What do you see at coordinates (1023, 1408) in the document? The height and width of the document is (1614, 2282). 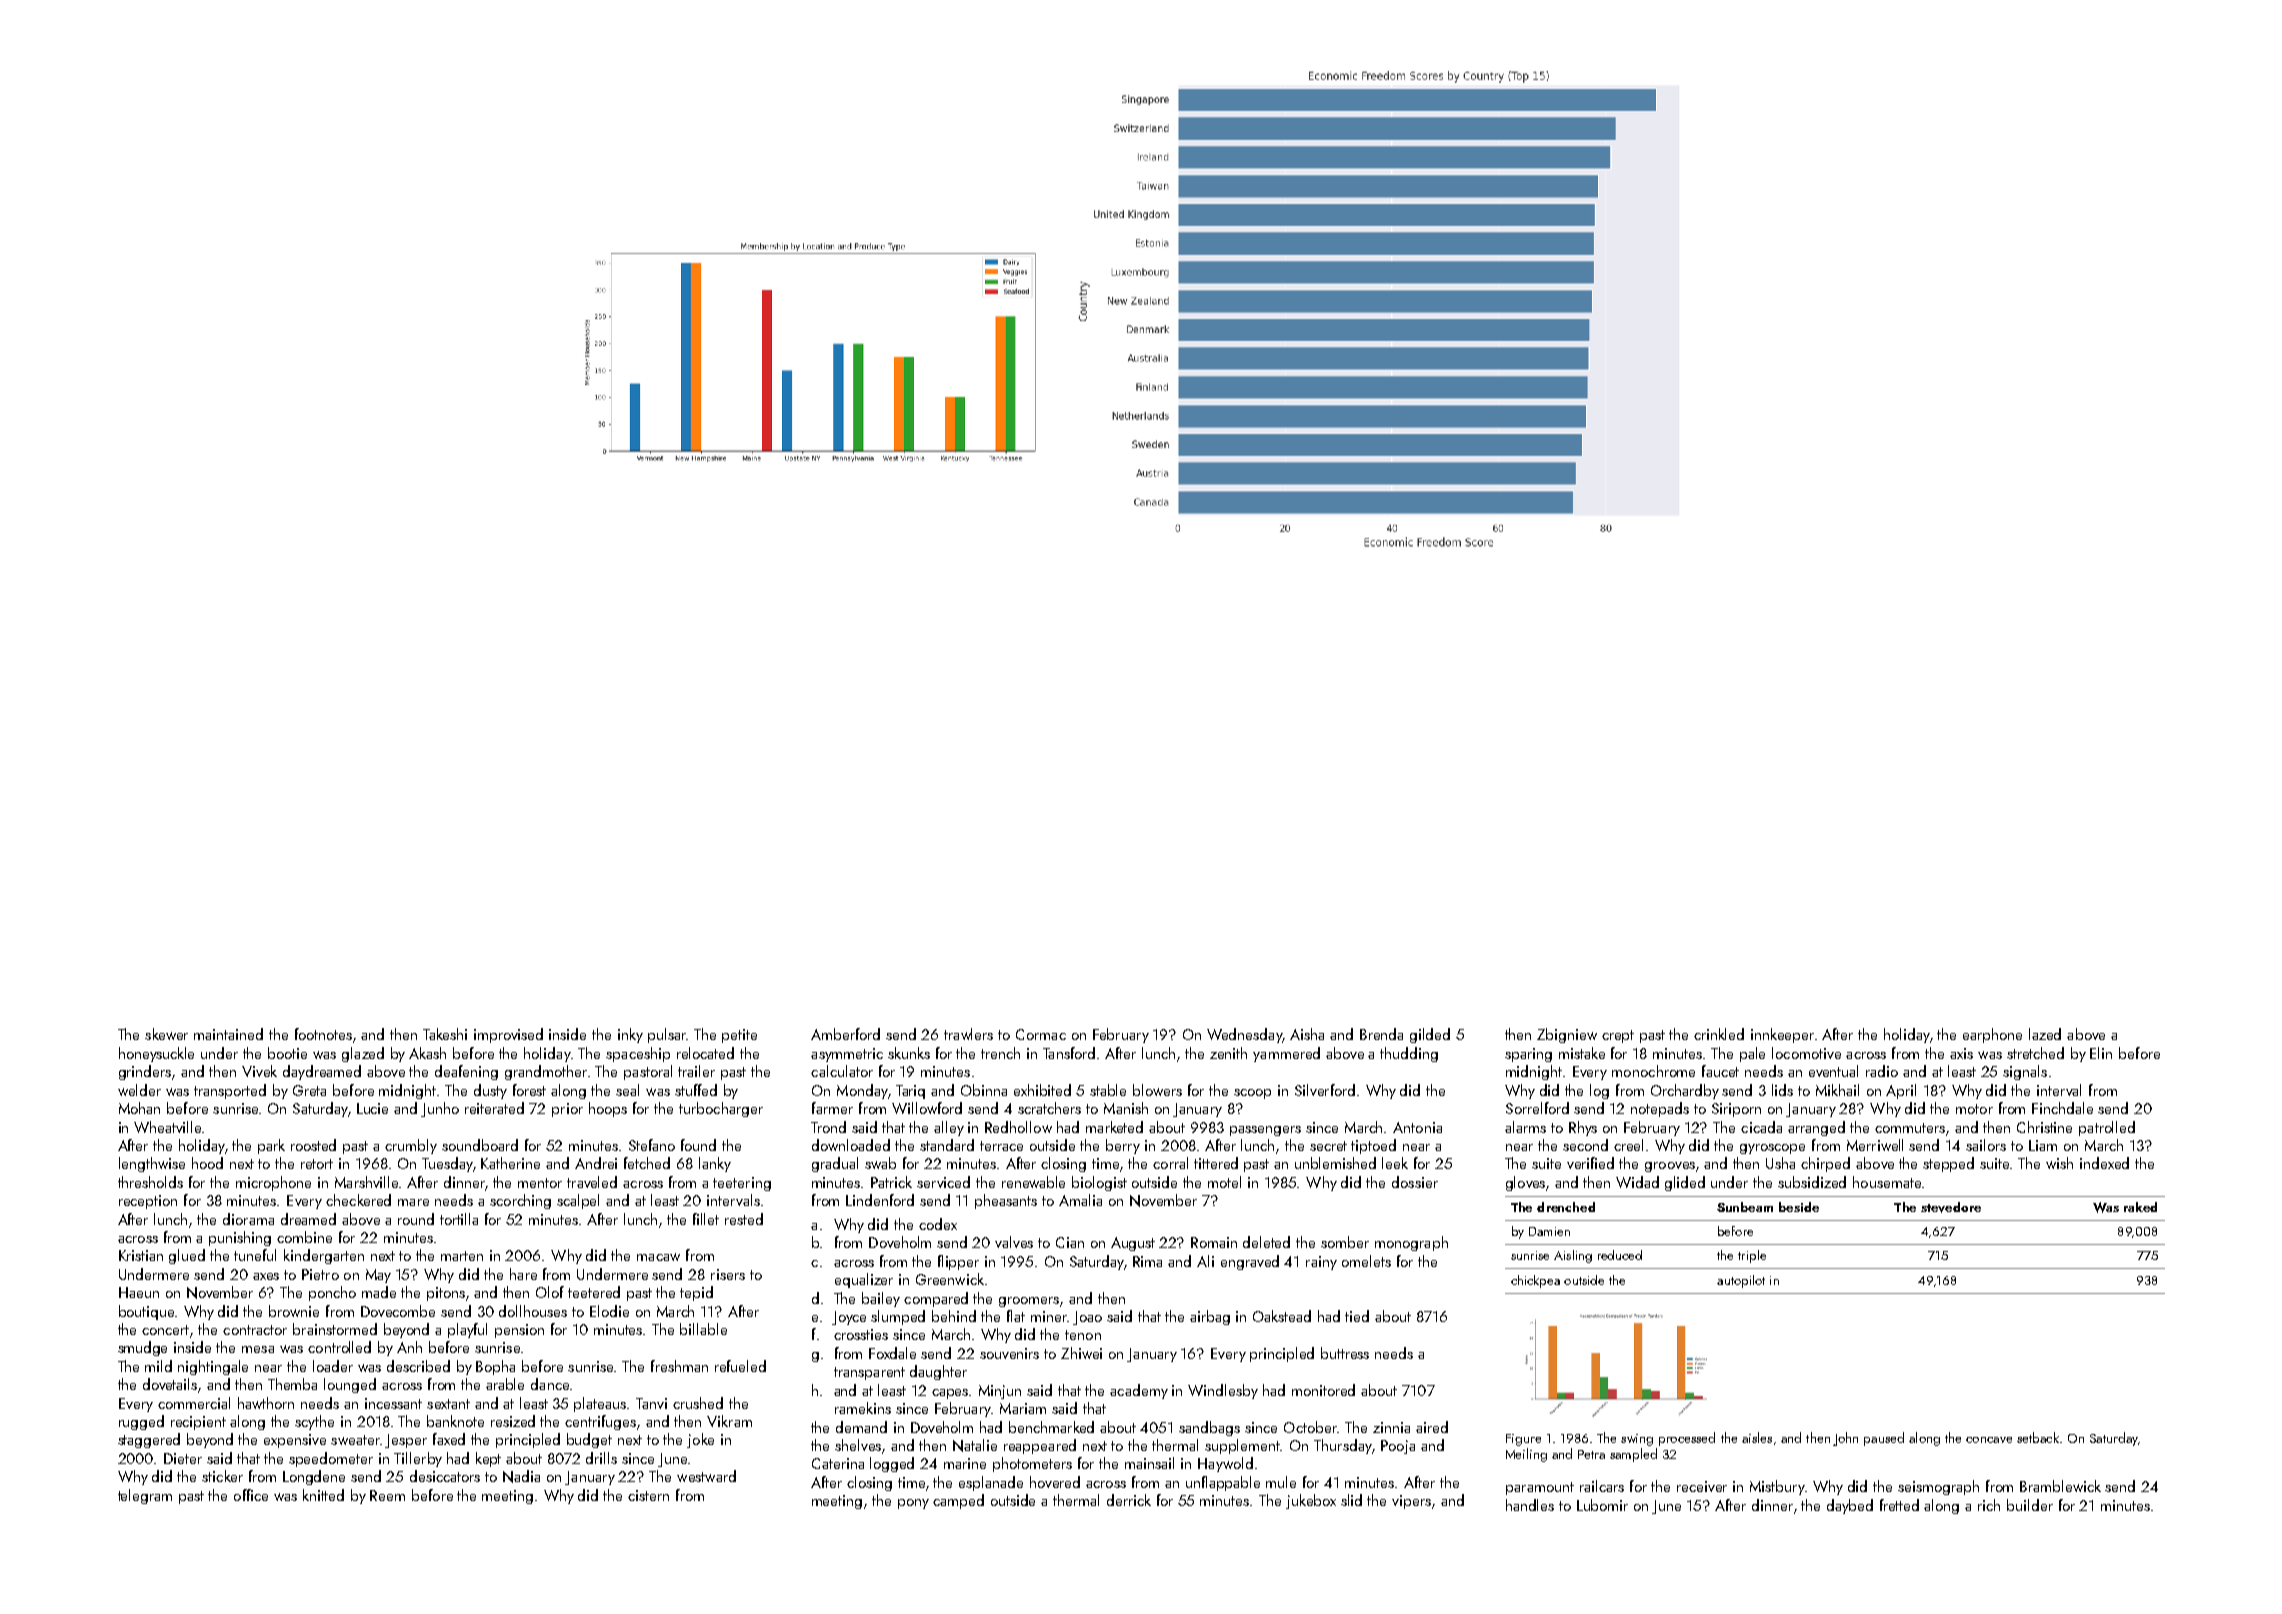 I see `Mariam` at bounding box center [1023, 1408].
